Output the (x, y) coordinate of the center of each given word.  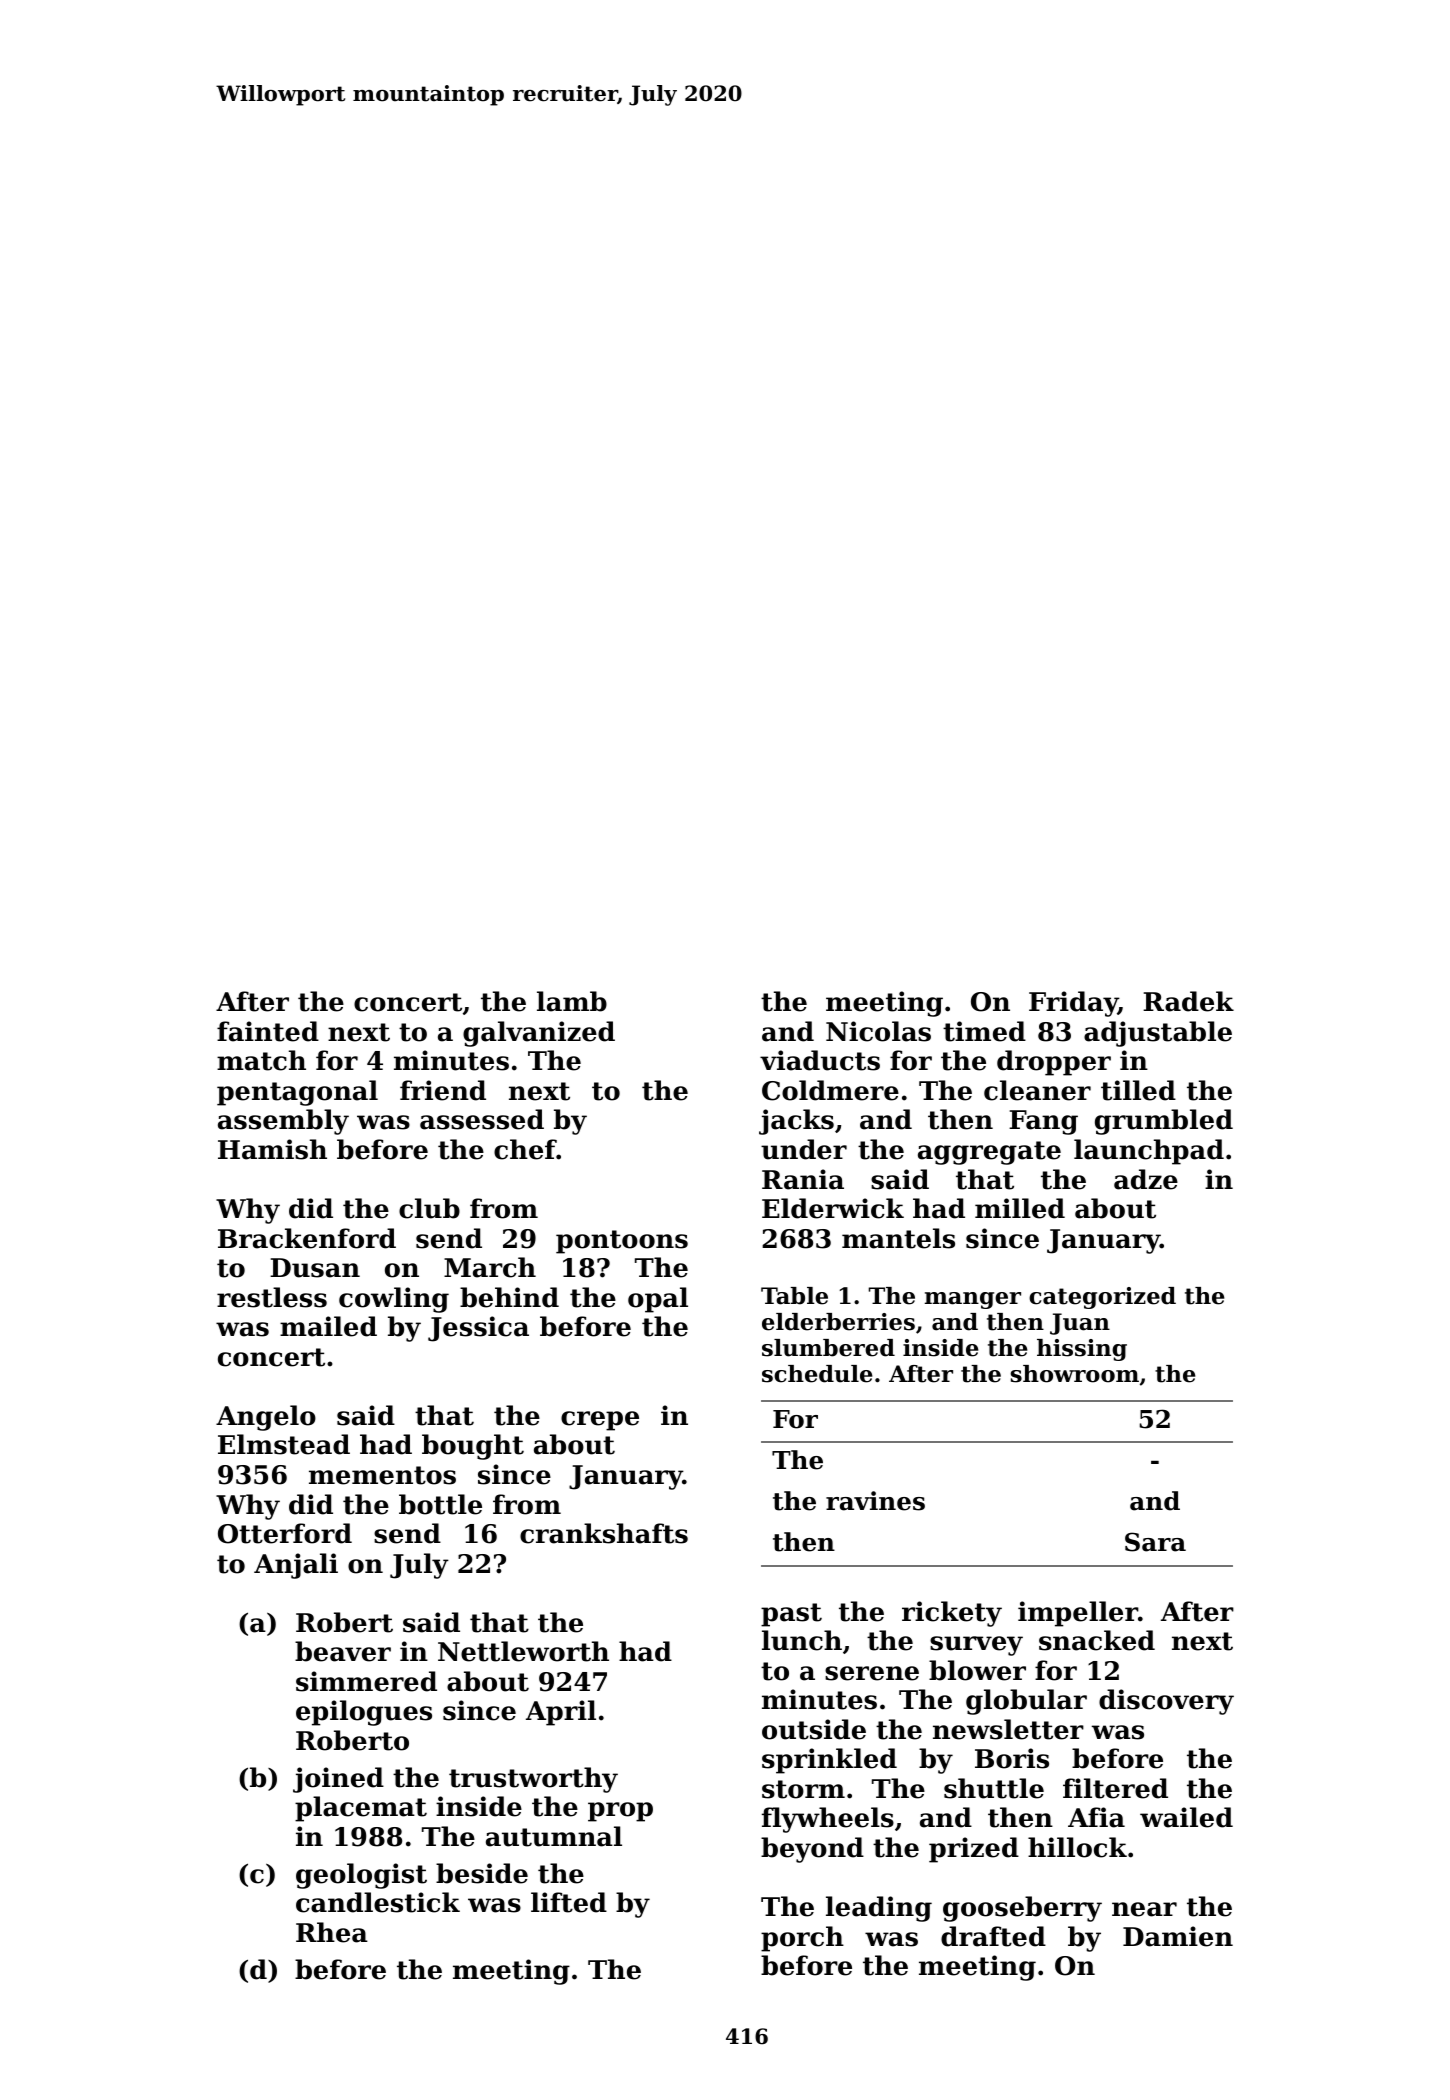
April (561, 1713)
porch (802, 1939)
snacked (1097, 1640)
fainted (268, 1031)
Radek (1188, 1001)
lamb (572, 1001)
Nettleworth (523, 1651)
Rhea (332, 1932)
